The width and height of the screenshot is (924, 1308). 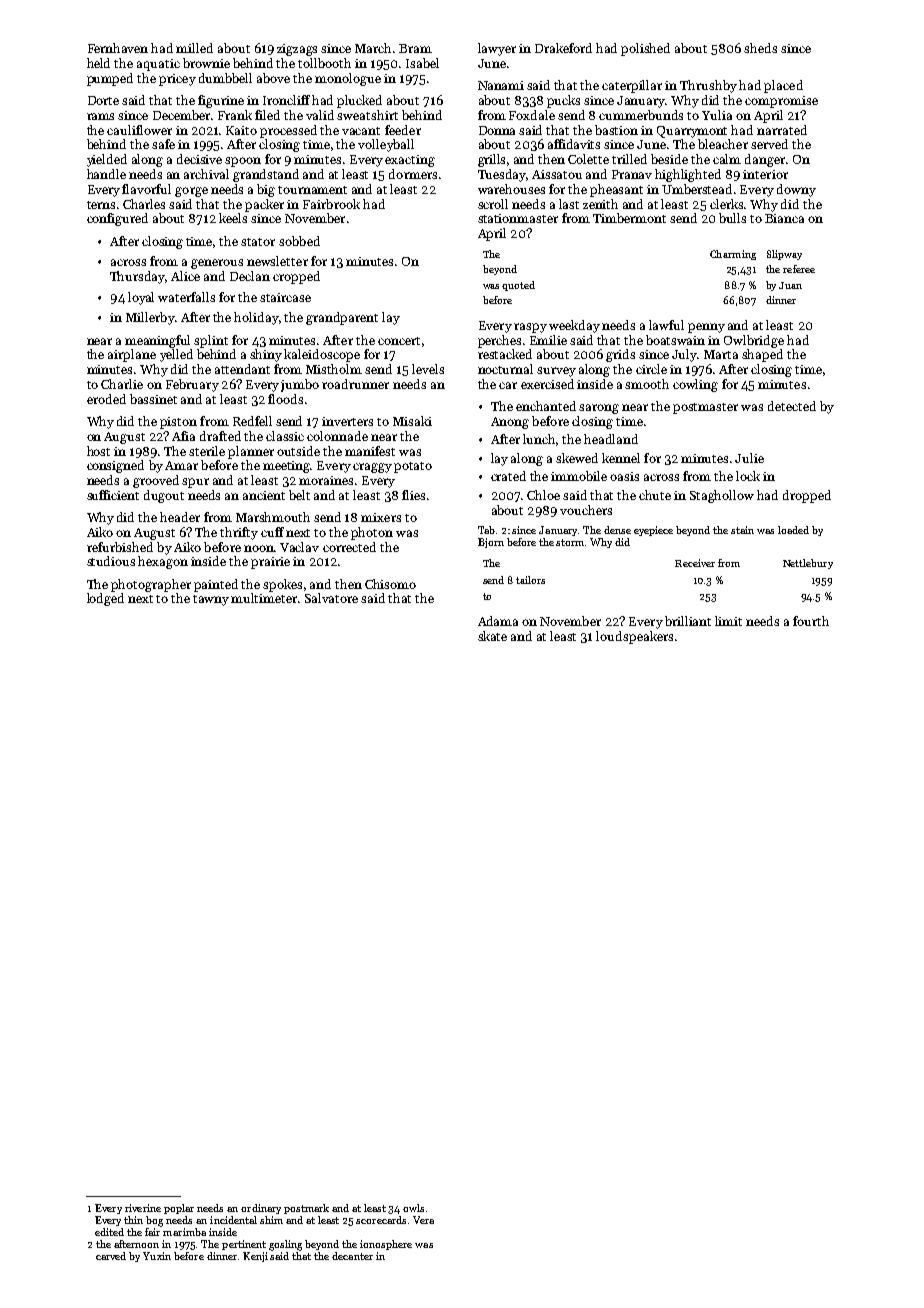 What do you see at coordinates (548, 340) in the screenshot?
I see `Emilie` at bounding box center [548, 340].
